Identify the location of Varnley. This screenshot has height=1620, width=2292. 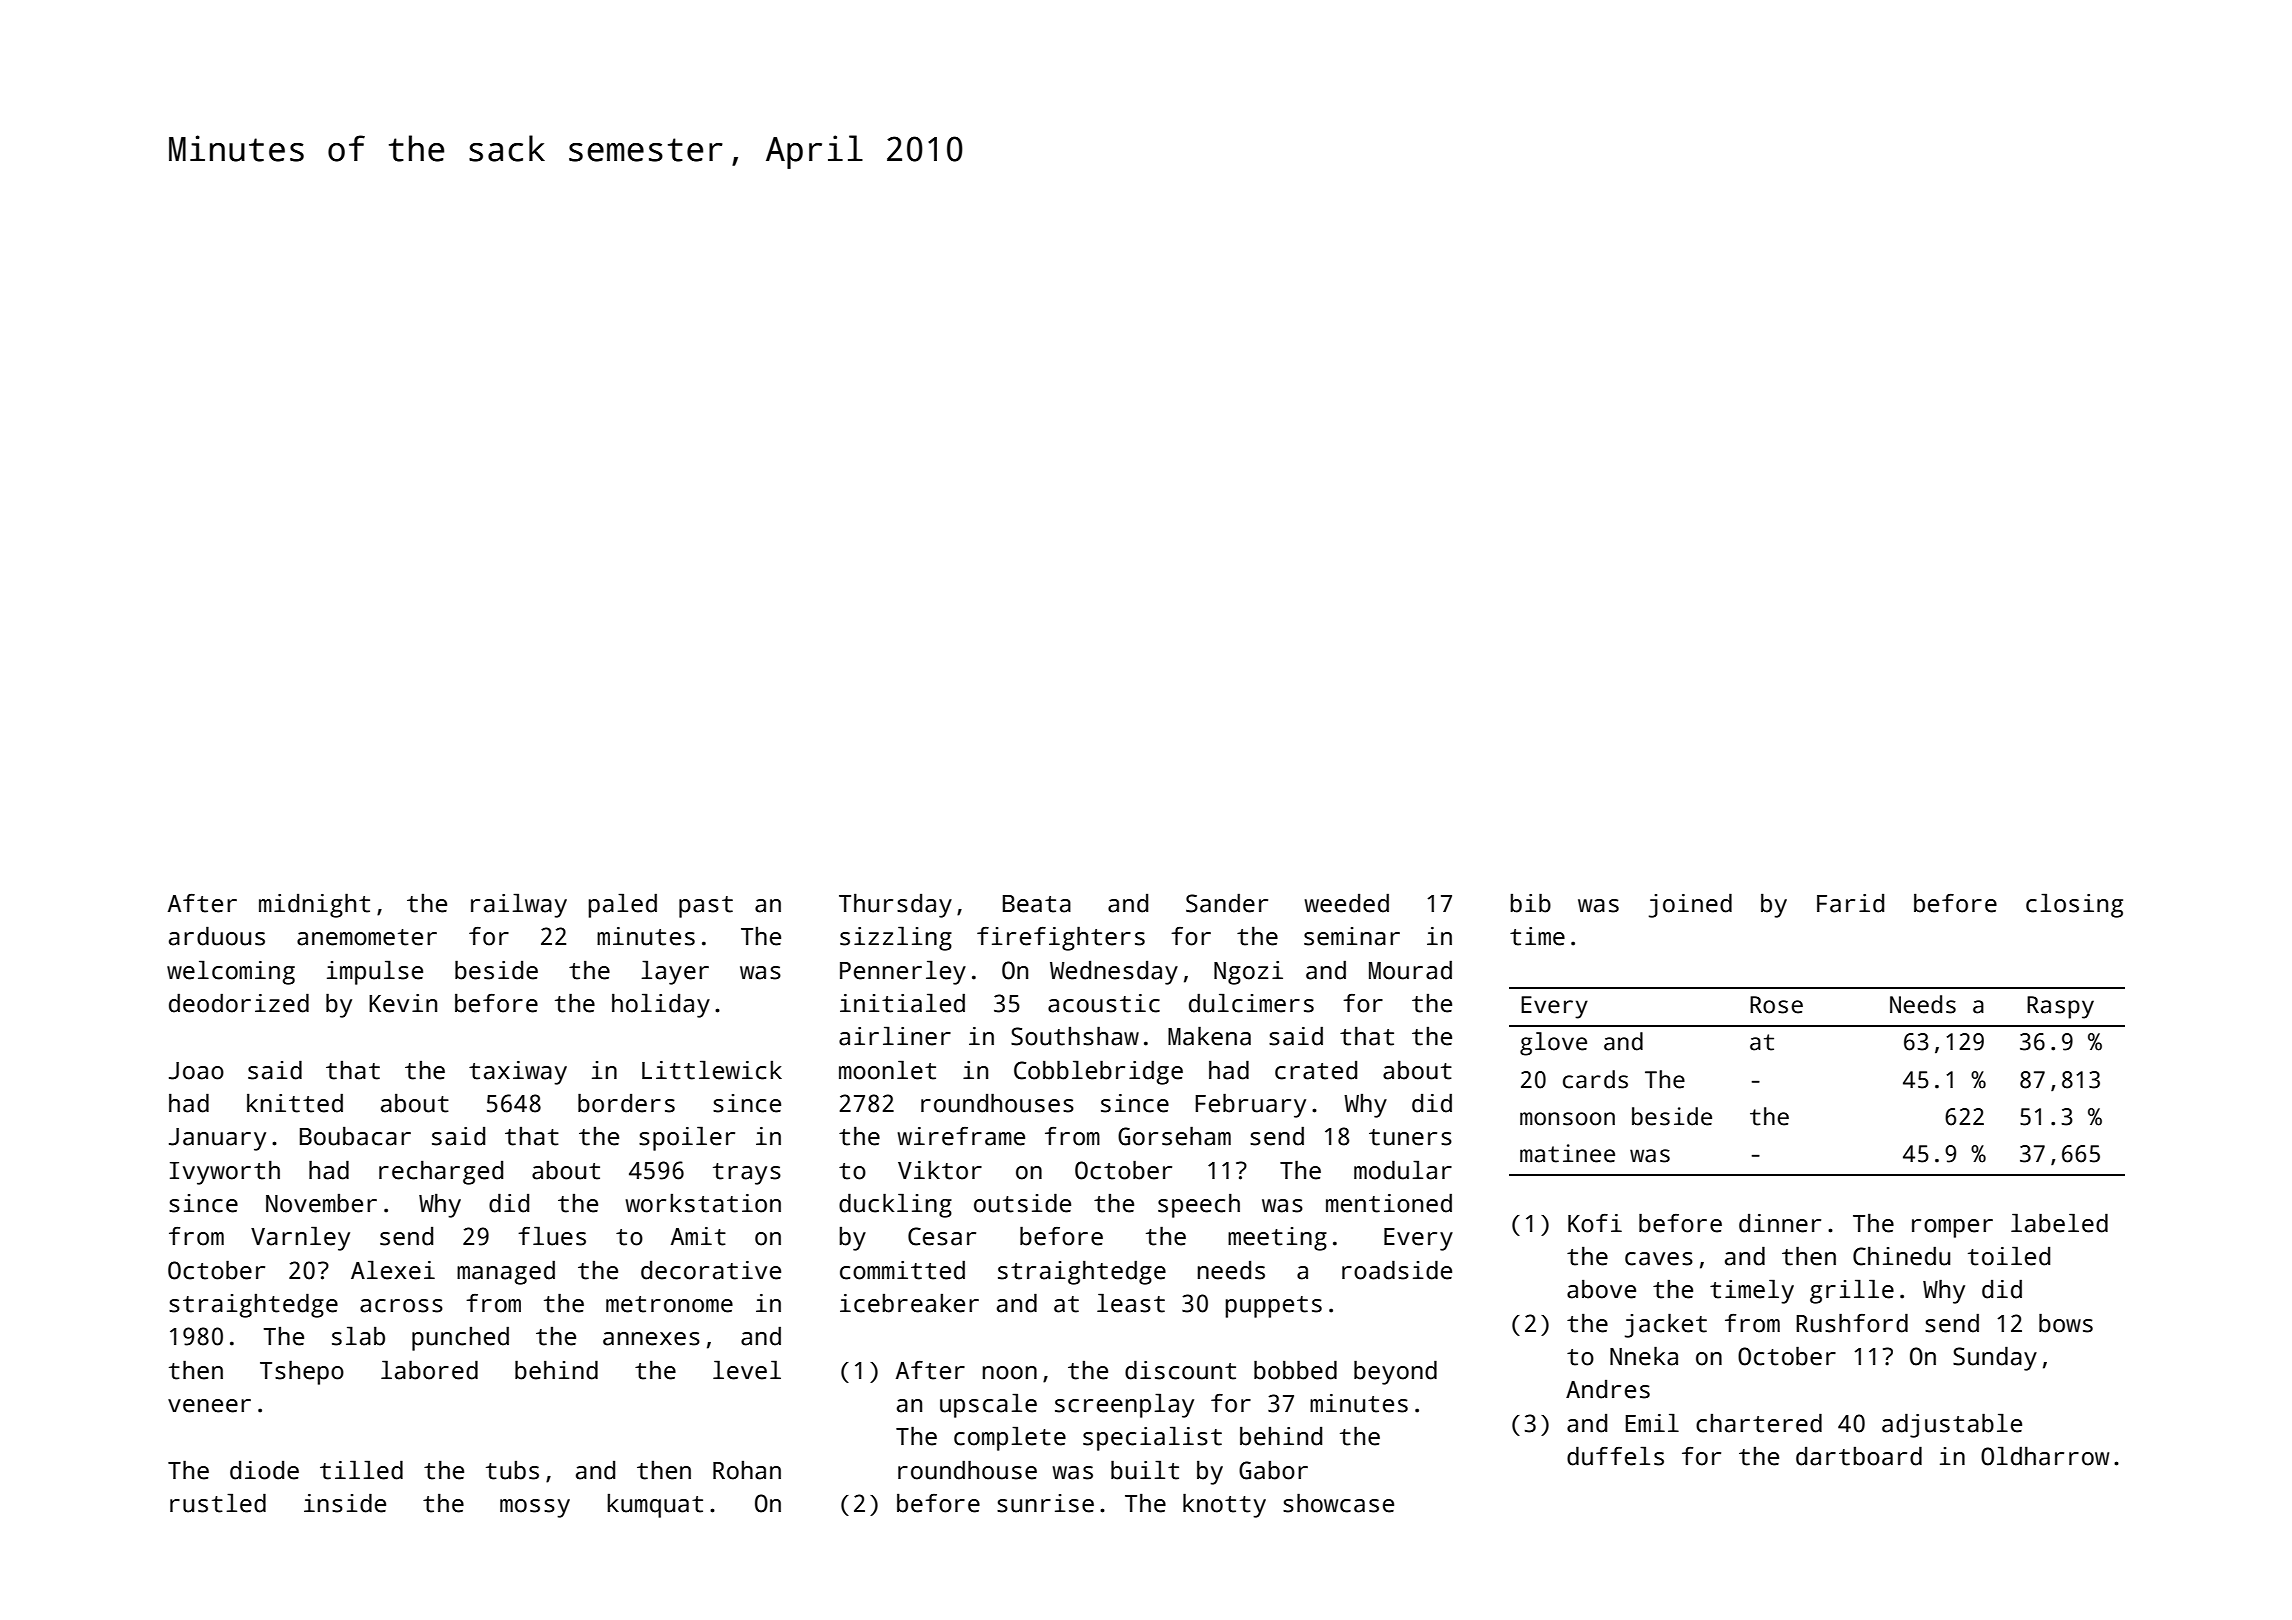
(300, 1238).
